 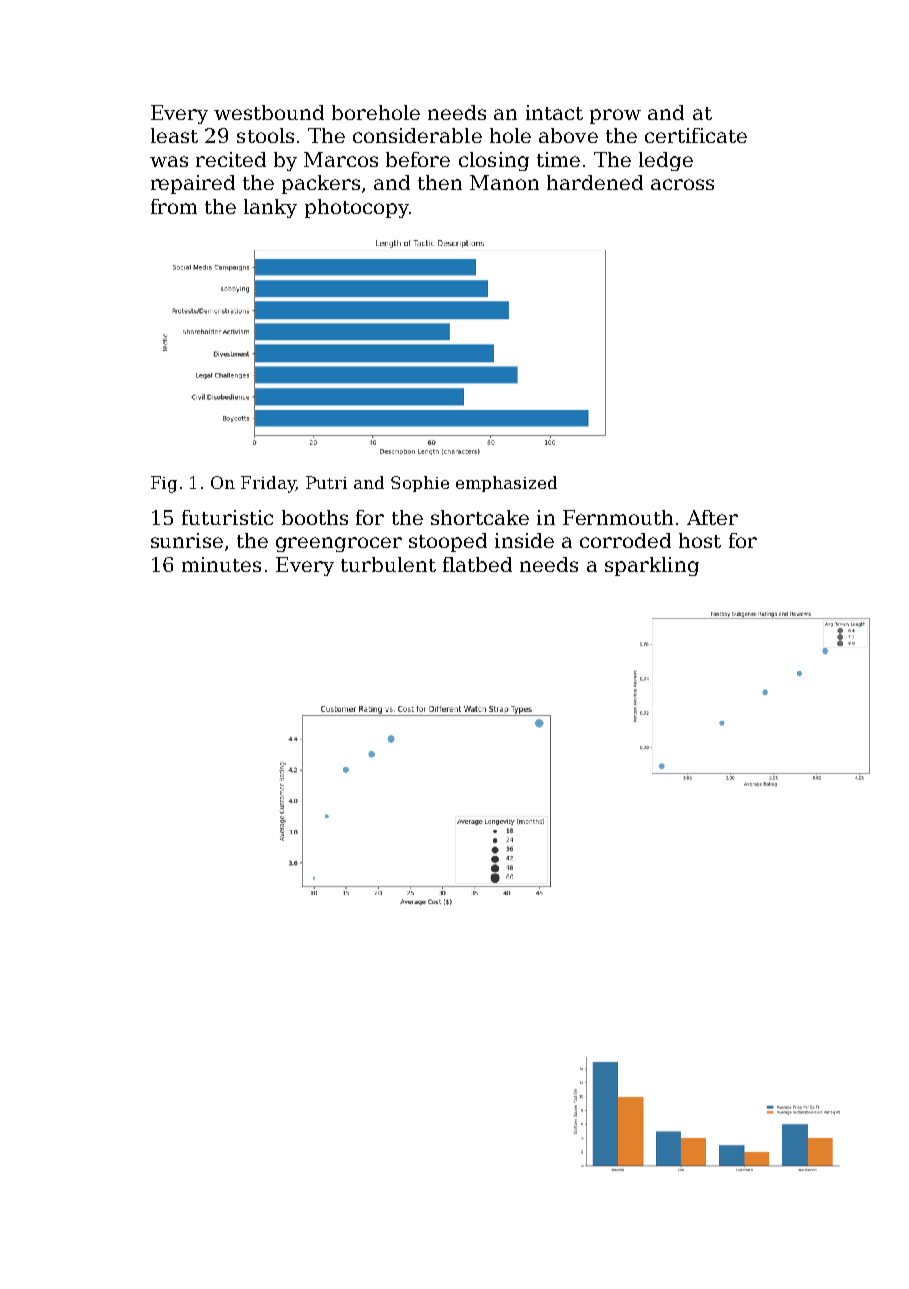 I want to click on After, so click(x=712, y=517).
